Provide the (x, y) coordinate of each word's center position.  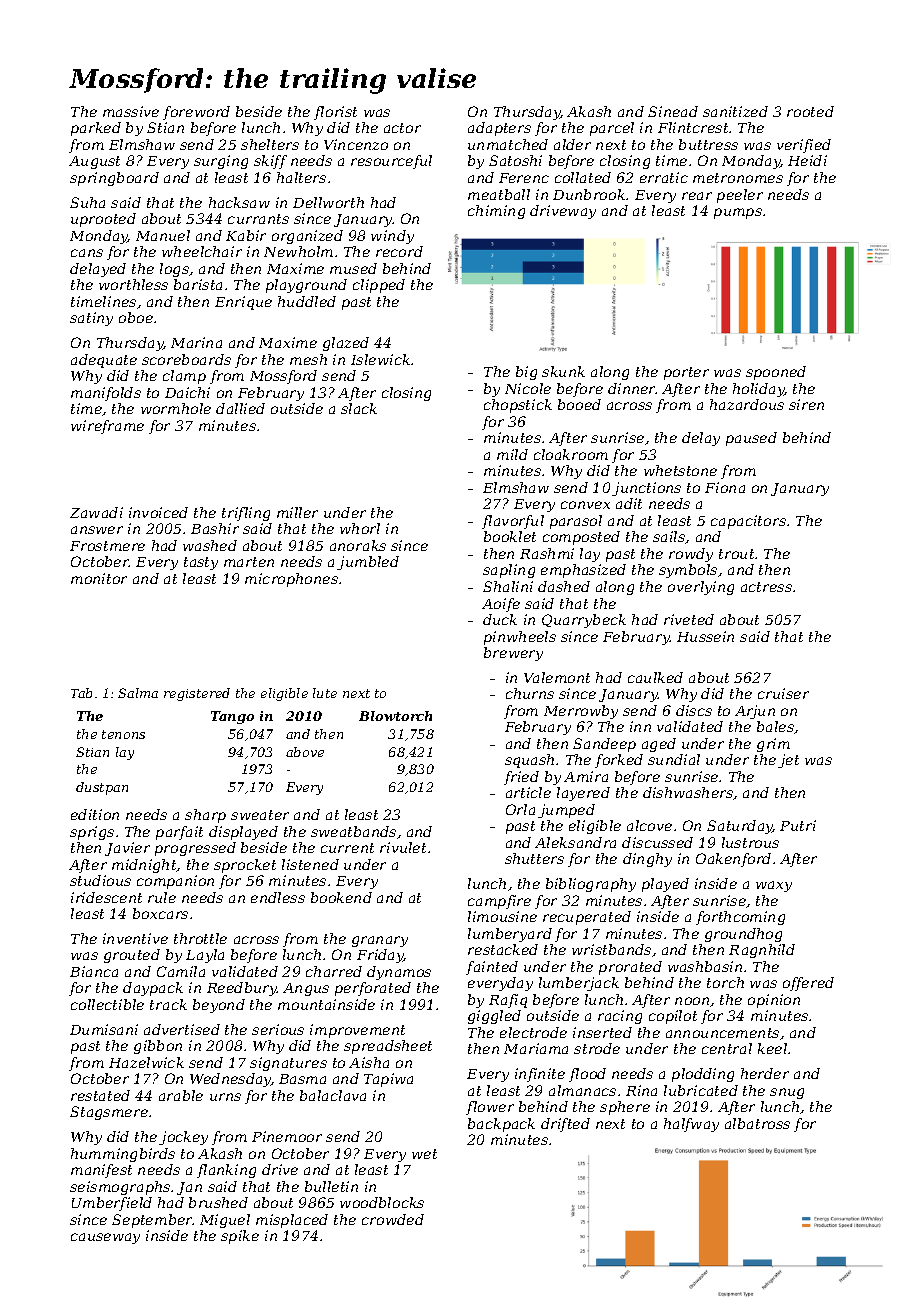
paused (751, 439)
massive (131, 111)
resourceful (391, 162)
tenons (123, 734)
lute (325, 693)
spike (240, 1237)
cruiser (783, 693)
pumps (738, 213)
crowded (393, 1219)
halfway (691, 1125)
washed (210, 545)
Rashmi (547, 553)
